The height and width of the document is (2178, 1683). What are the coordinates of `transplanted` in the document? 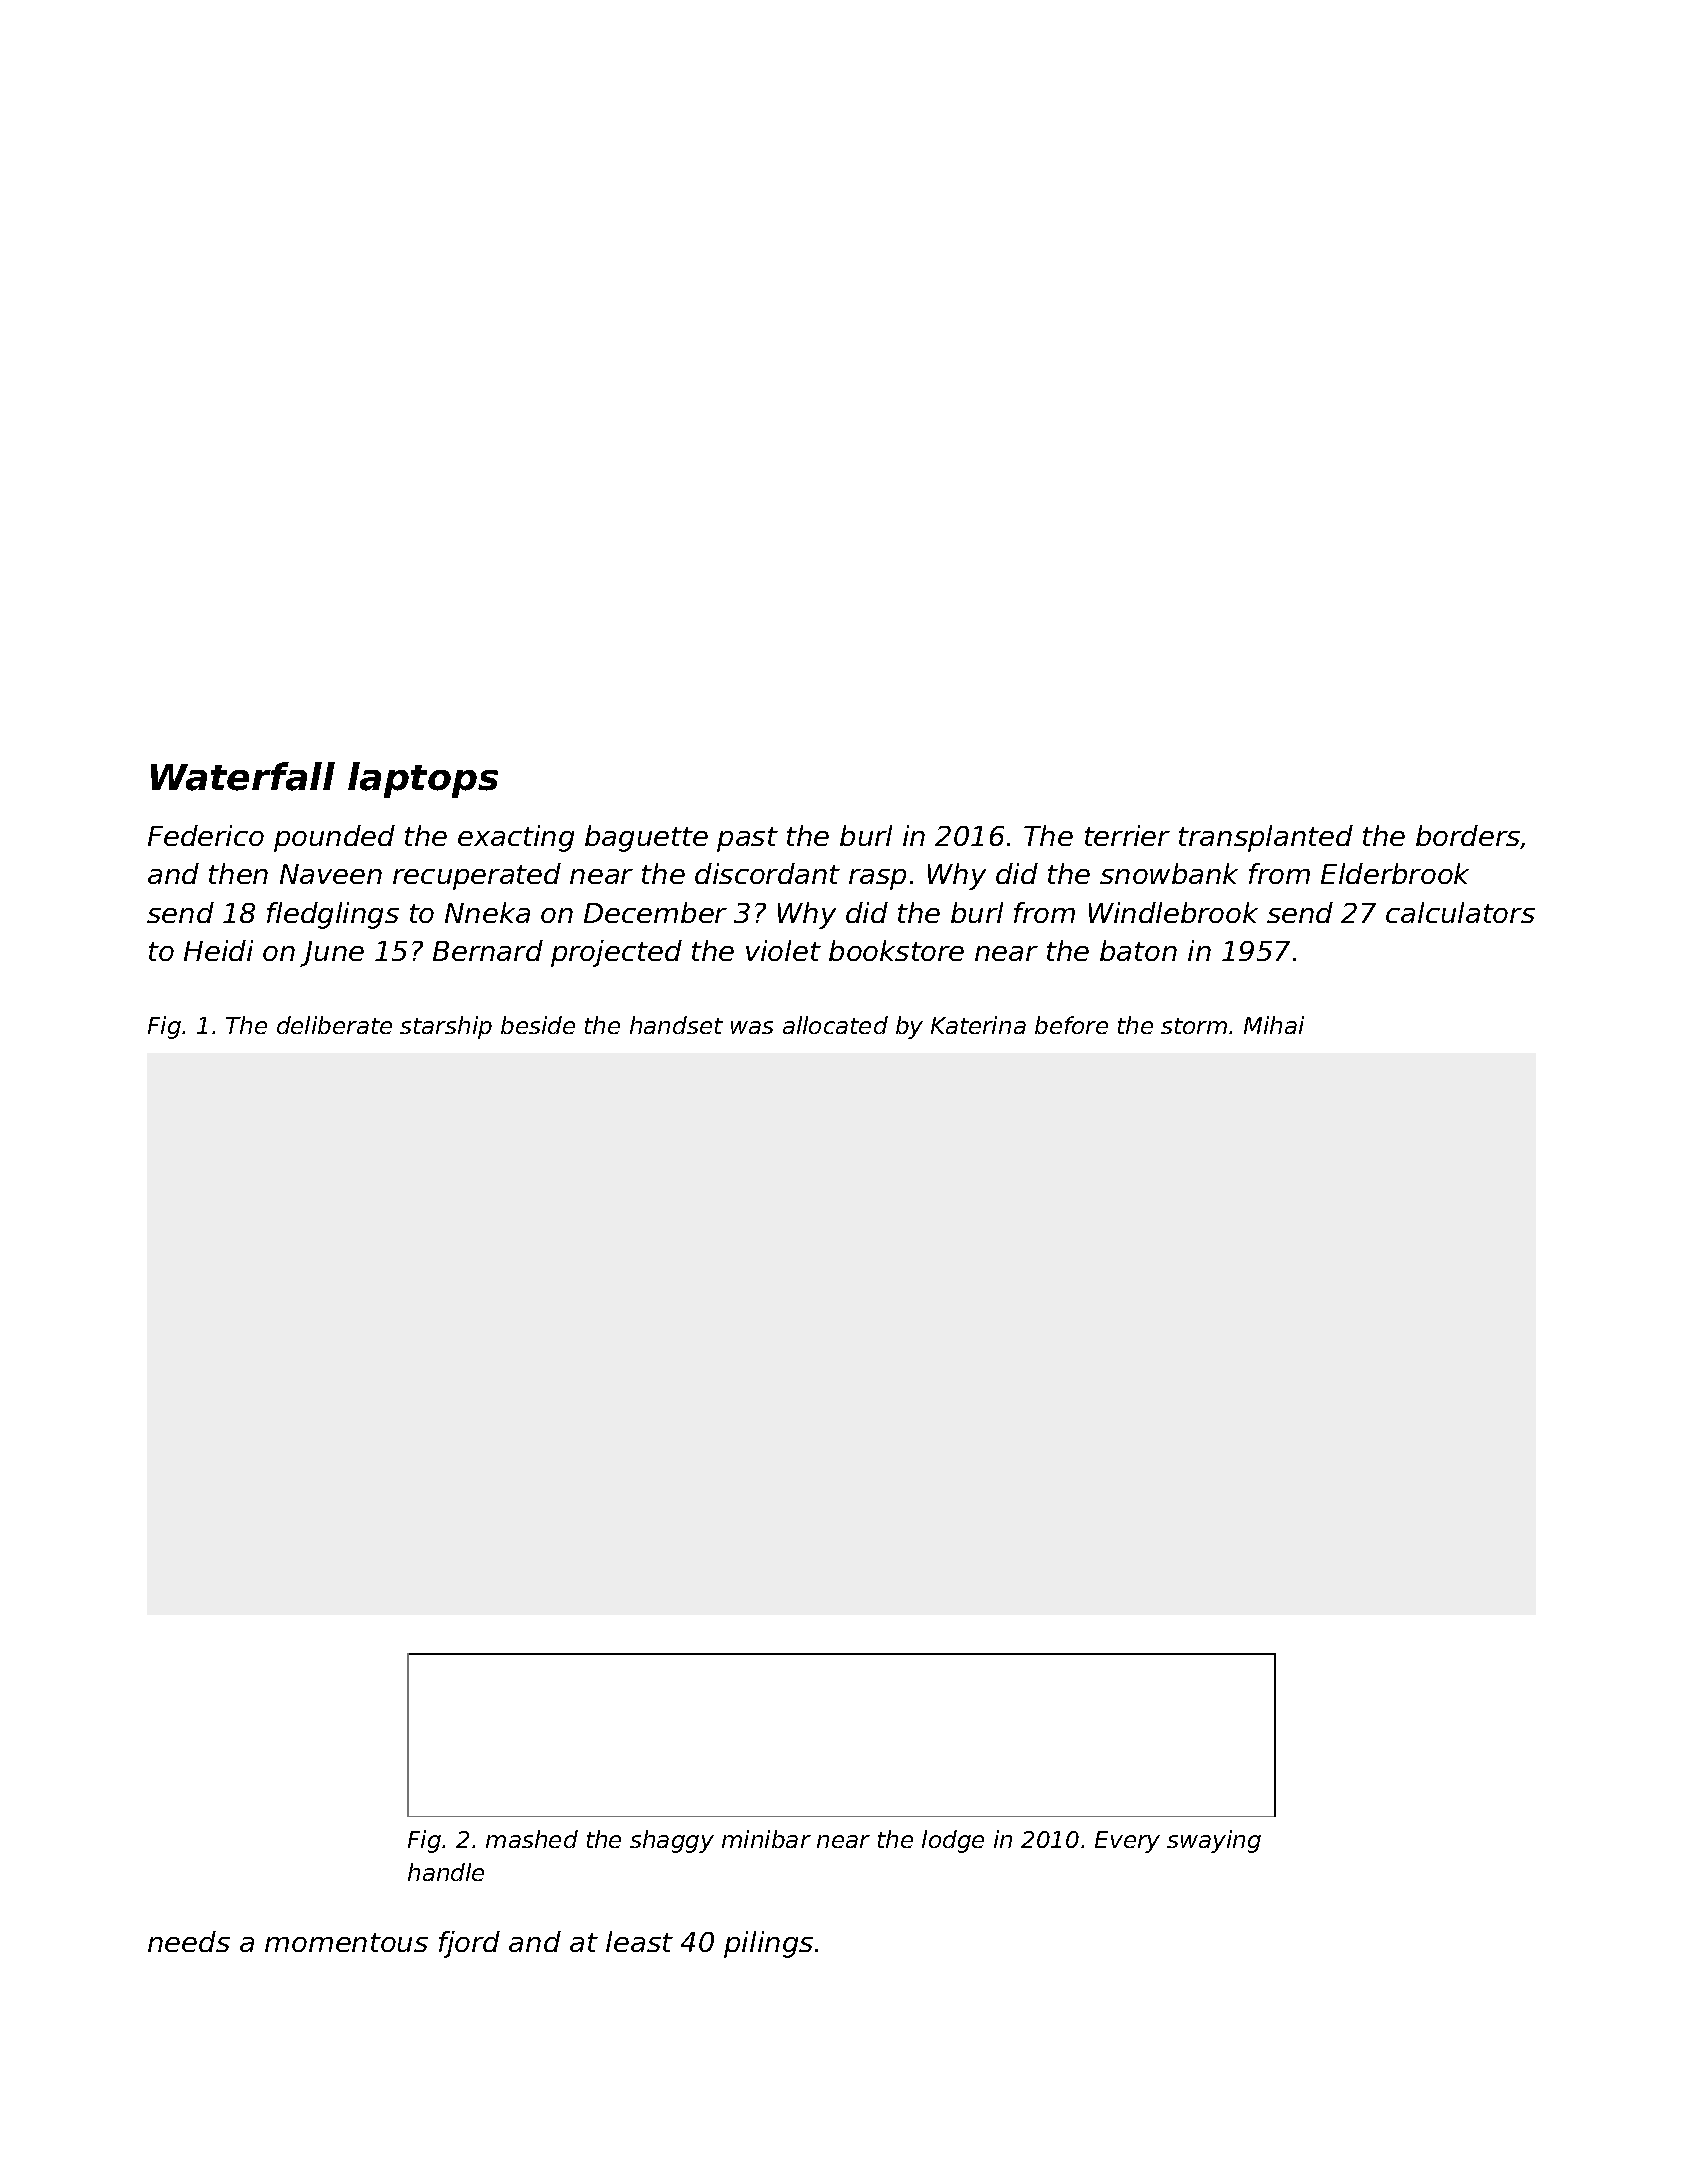 It's located at (1266, 838).
